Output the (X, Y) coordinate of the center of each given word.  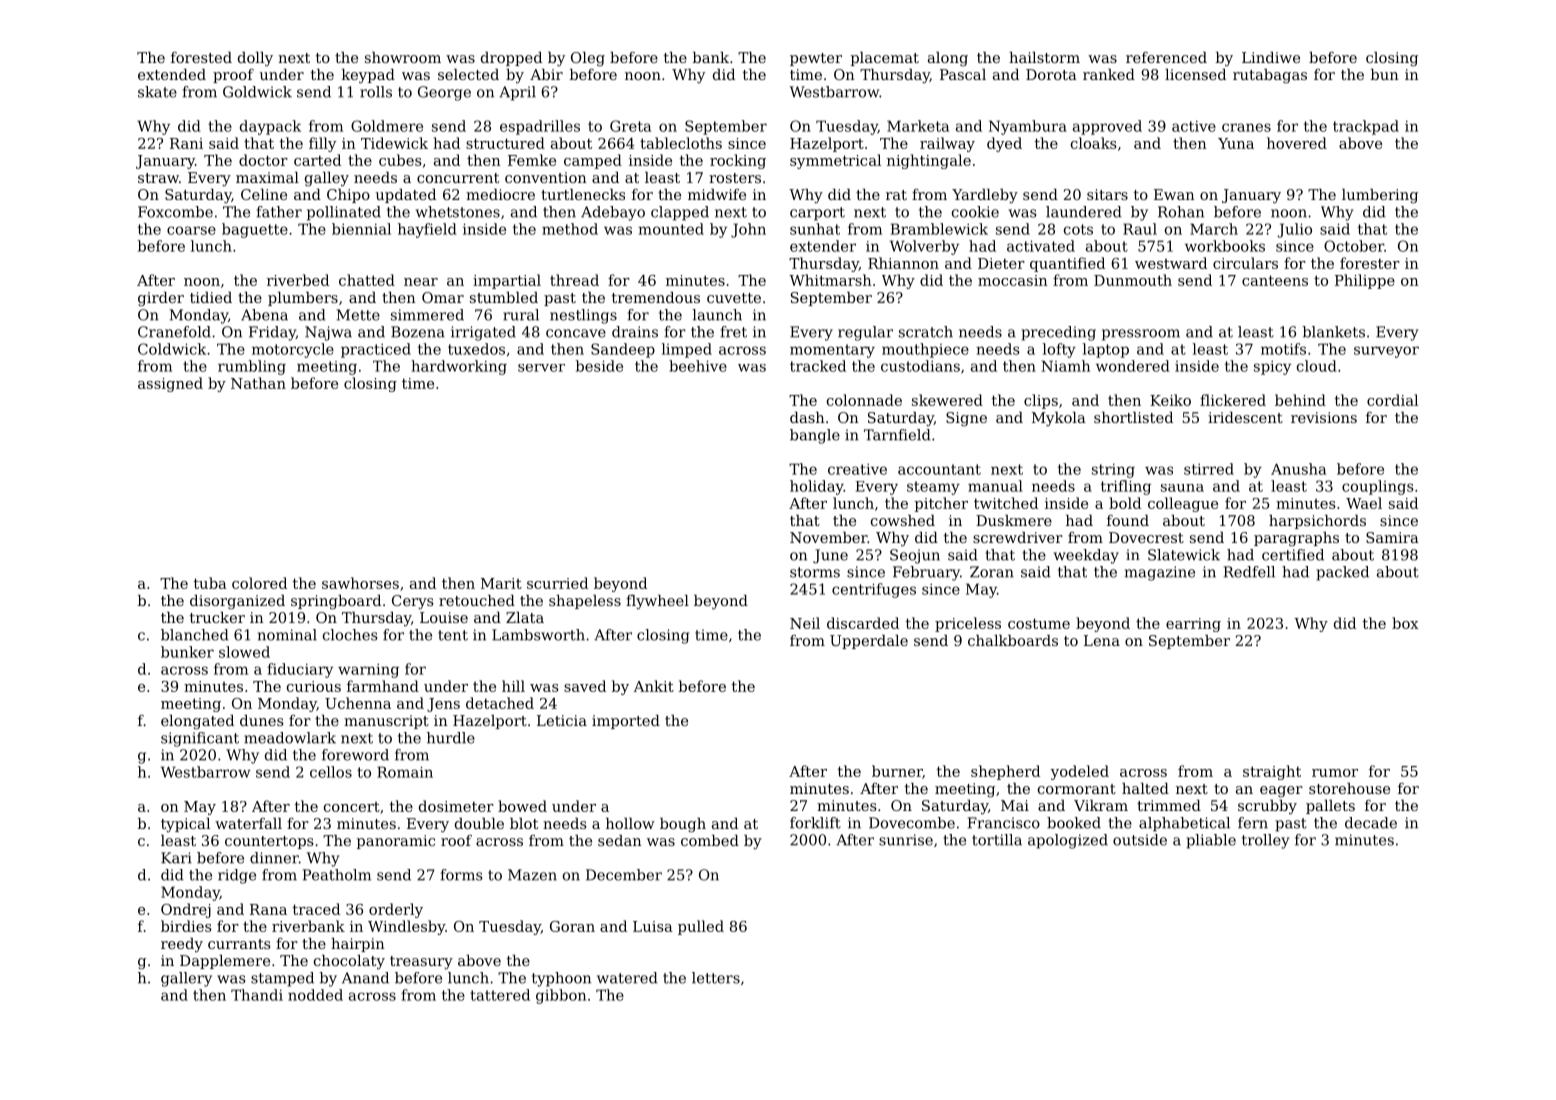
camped (593, 161)
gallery (186, 979)
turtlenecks (583, 194)
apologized (1068, 841)
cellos (331, 772)
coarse (191, 230)
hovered (1297, 143)
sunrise (906, 840)
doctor (263, 160)
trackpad (1366, 127)
